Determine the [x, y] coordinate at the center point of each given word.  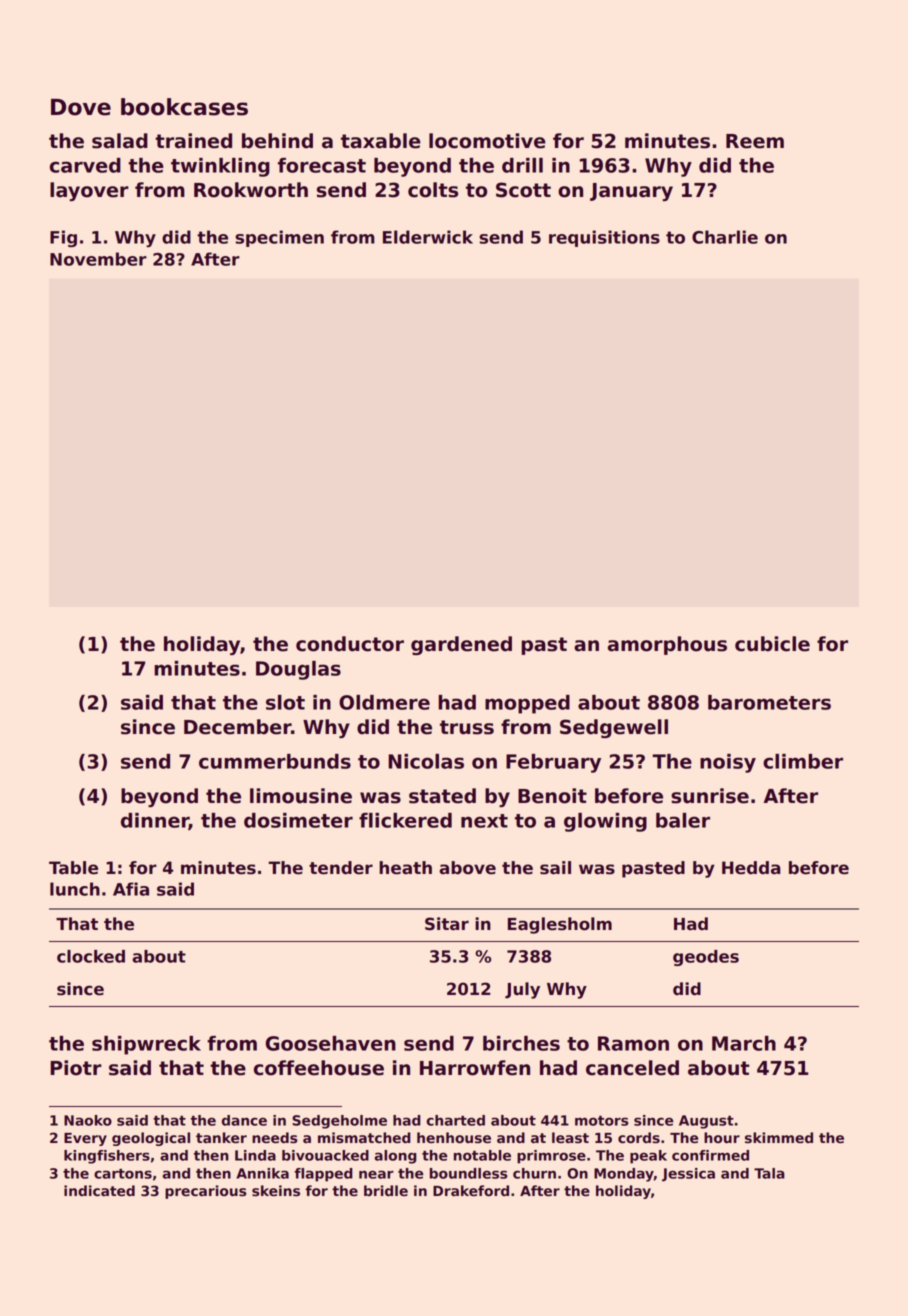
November [98, 259]
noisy [728, 763]
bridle [386, 1190]
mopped [527, 704]
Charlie [725, 237]
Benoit [552, 796]
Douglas [298, 670]
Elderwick [428, 237]
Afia [131, 889]
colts [433, 190]
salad [120, 141]
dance [244, 1120]
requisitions [604, 238]
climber [803, 761]
